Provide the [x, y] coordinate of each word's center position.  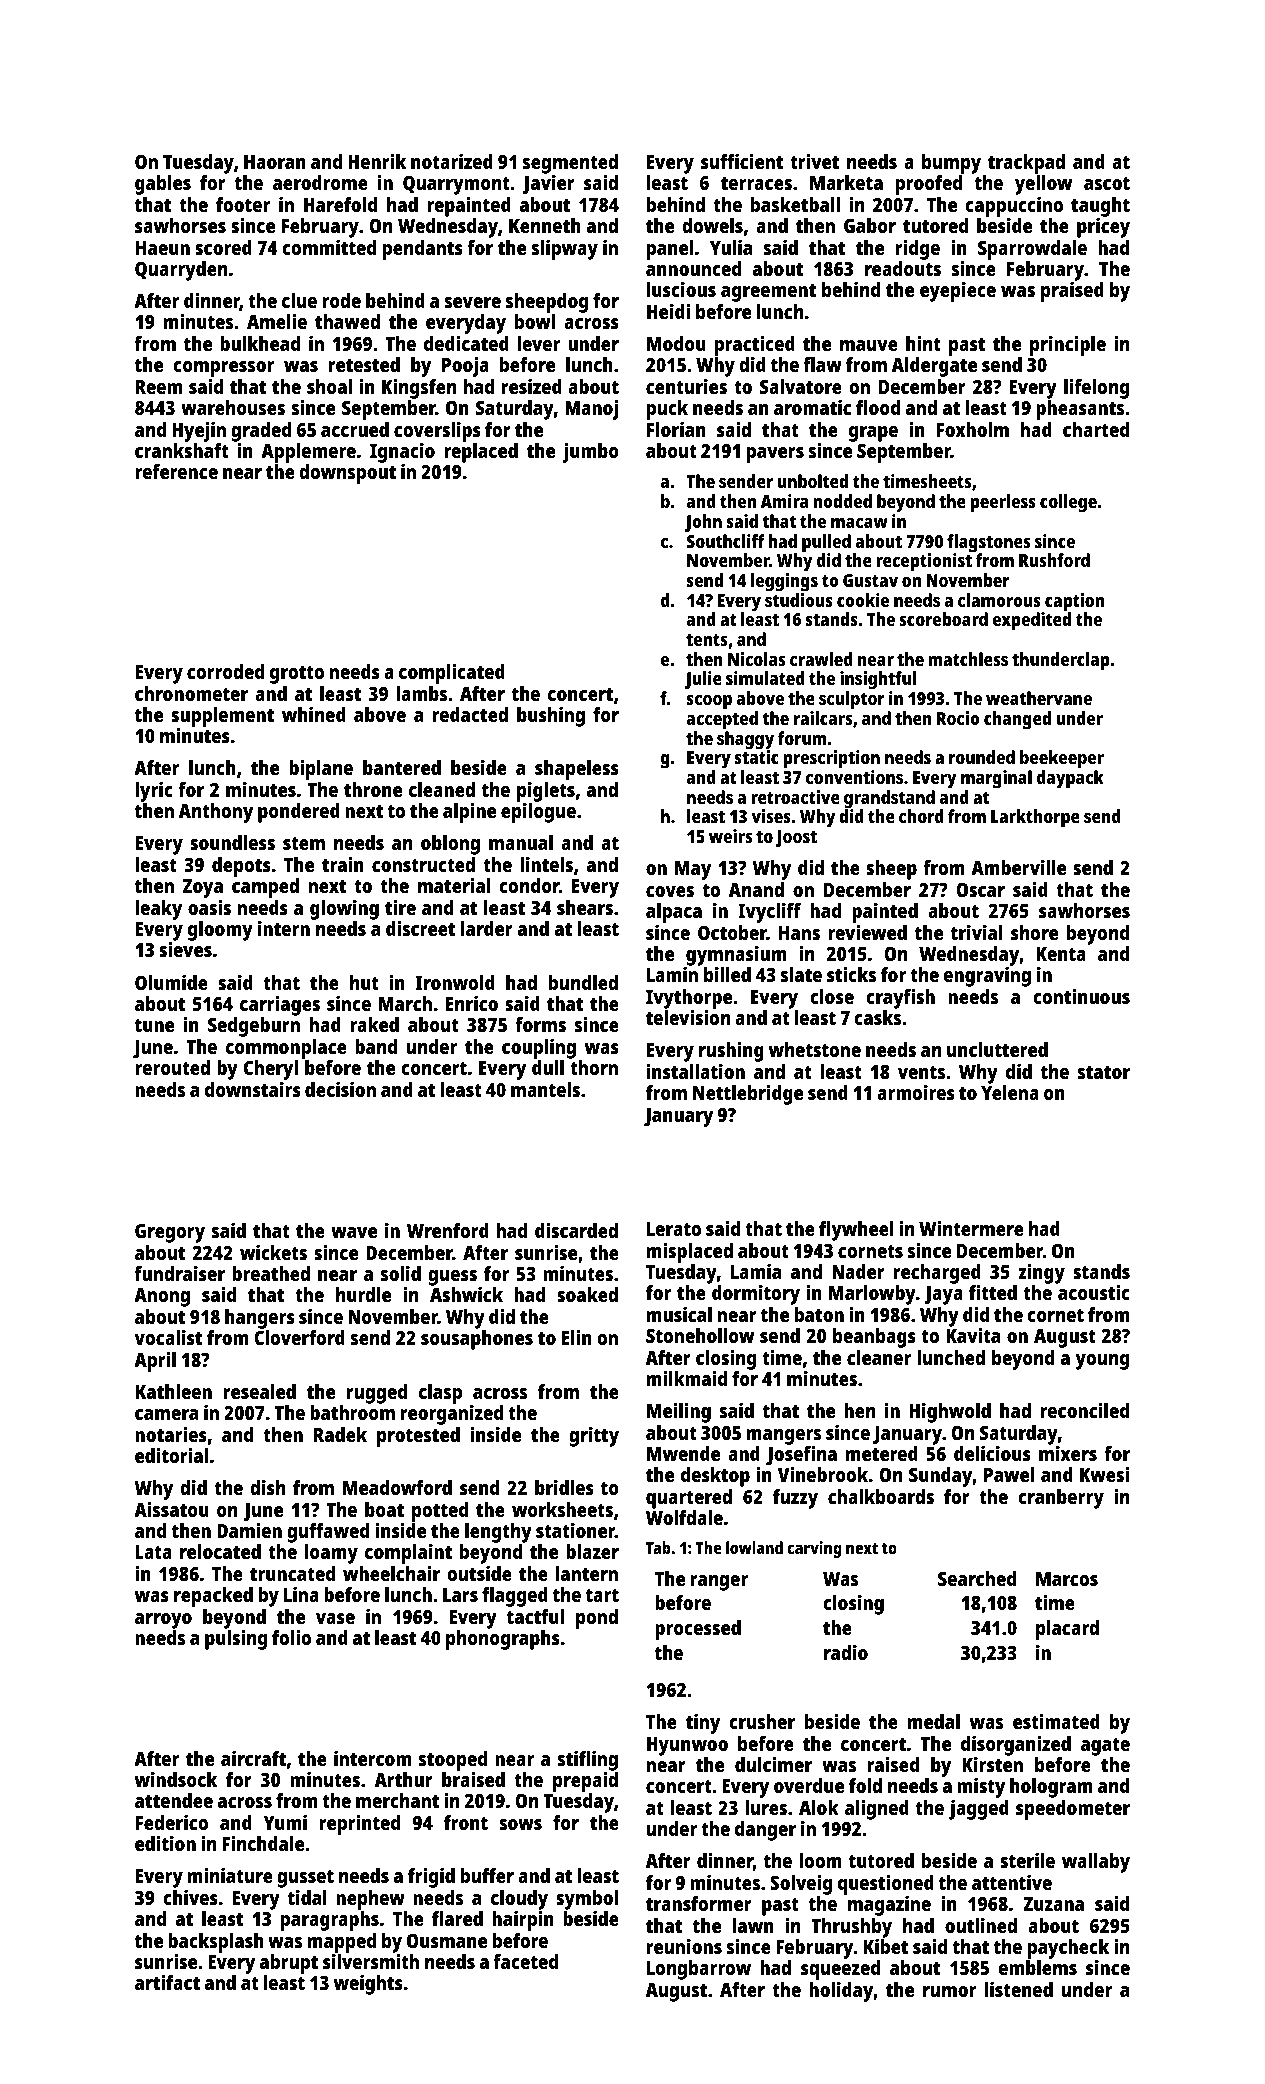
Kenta [1061, 954]
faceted [525, 1961]
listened [1019, 1989]
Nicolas [756, 659]
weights [368, 1985]
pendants [423, 250]
